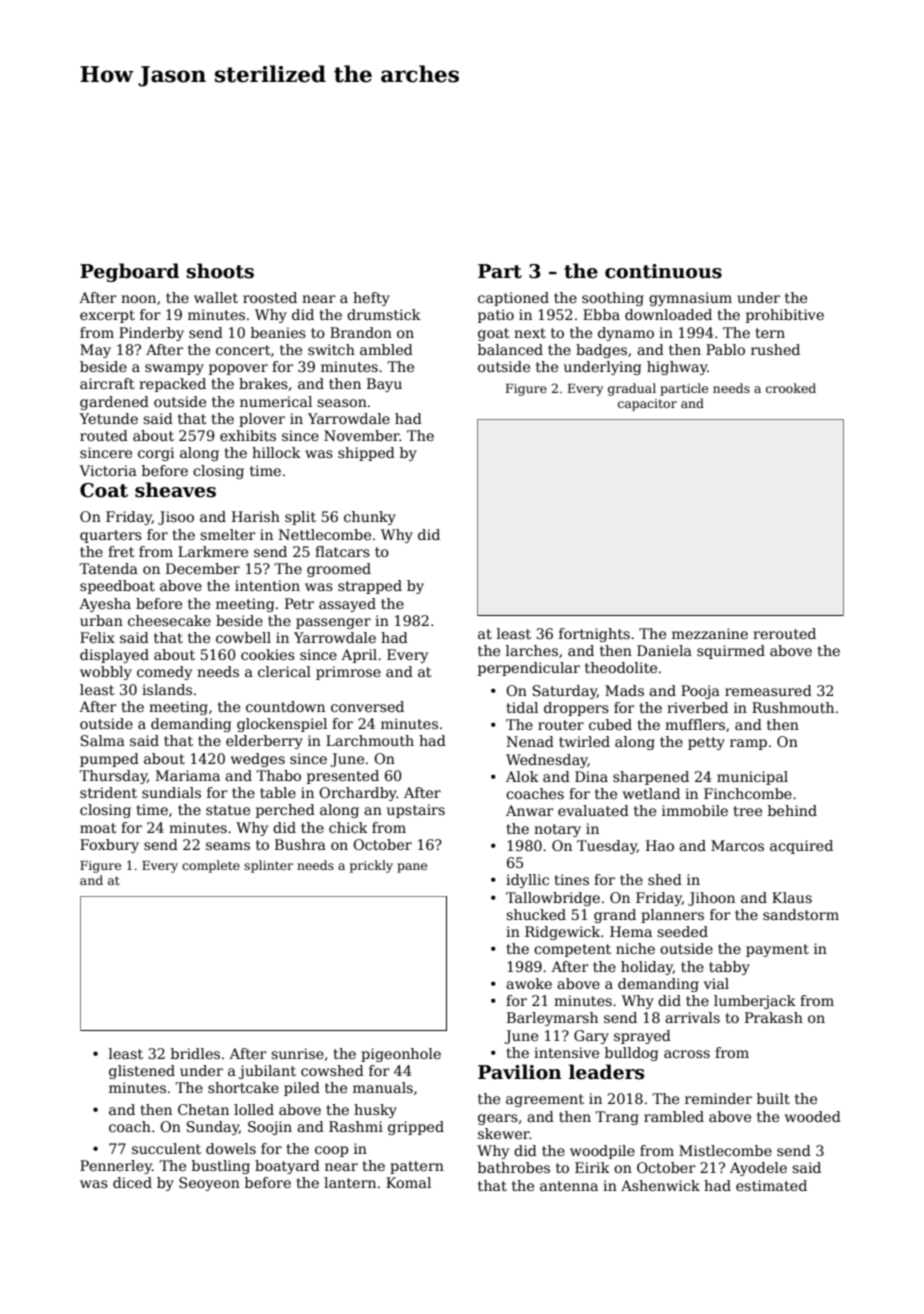 The image size is (924, 1314). What do you see at coordinates (718, 1098) in the document?
I see `reminder` at bounding box center [718, 1098].
